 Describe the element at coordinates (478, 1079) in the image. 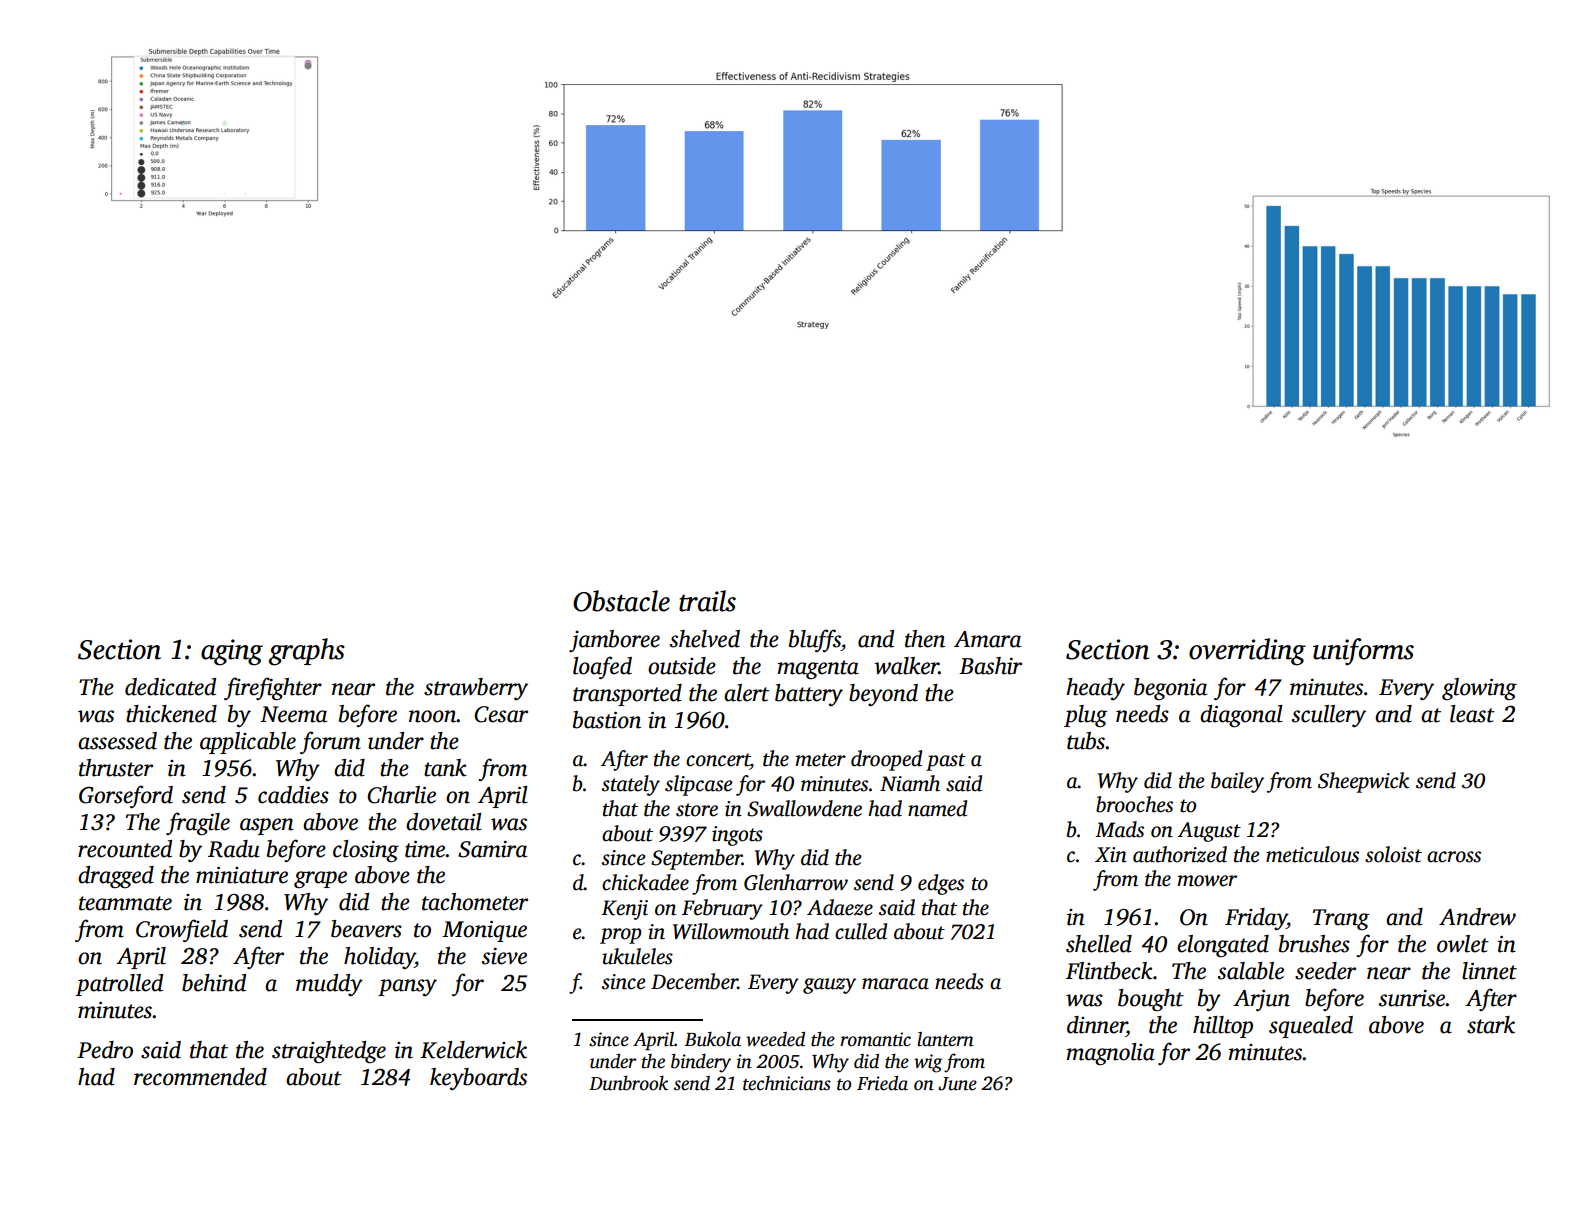

I see `keyboards` at that location.
